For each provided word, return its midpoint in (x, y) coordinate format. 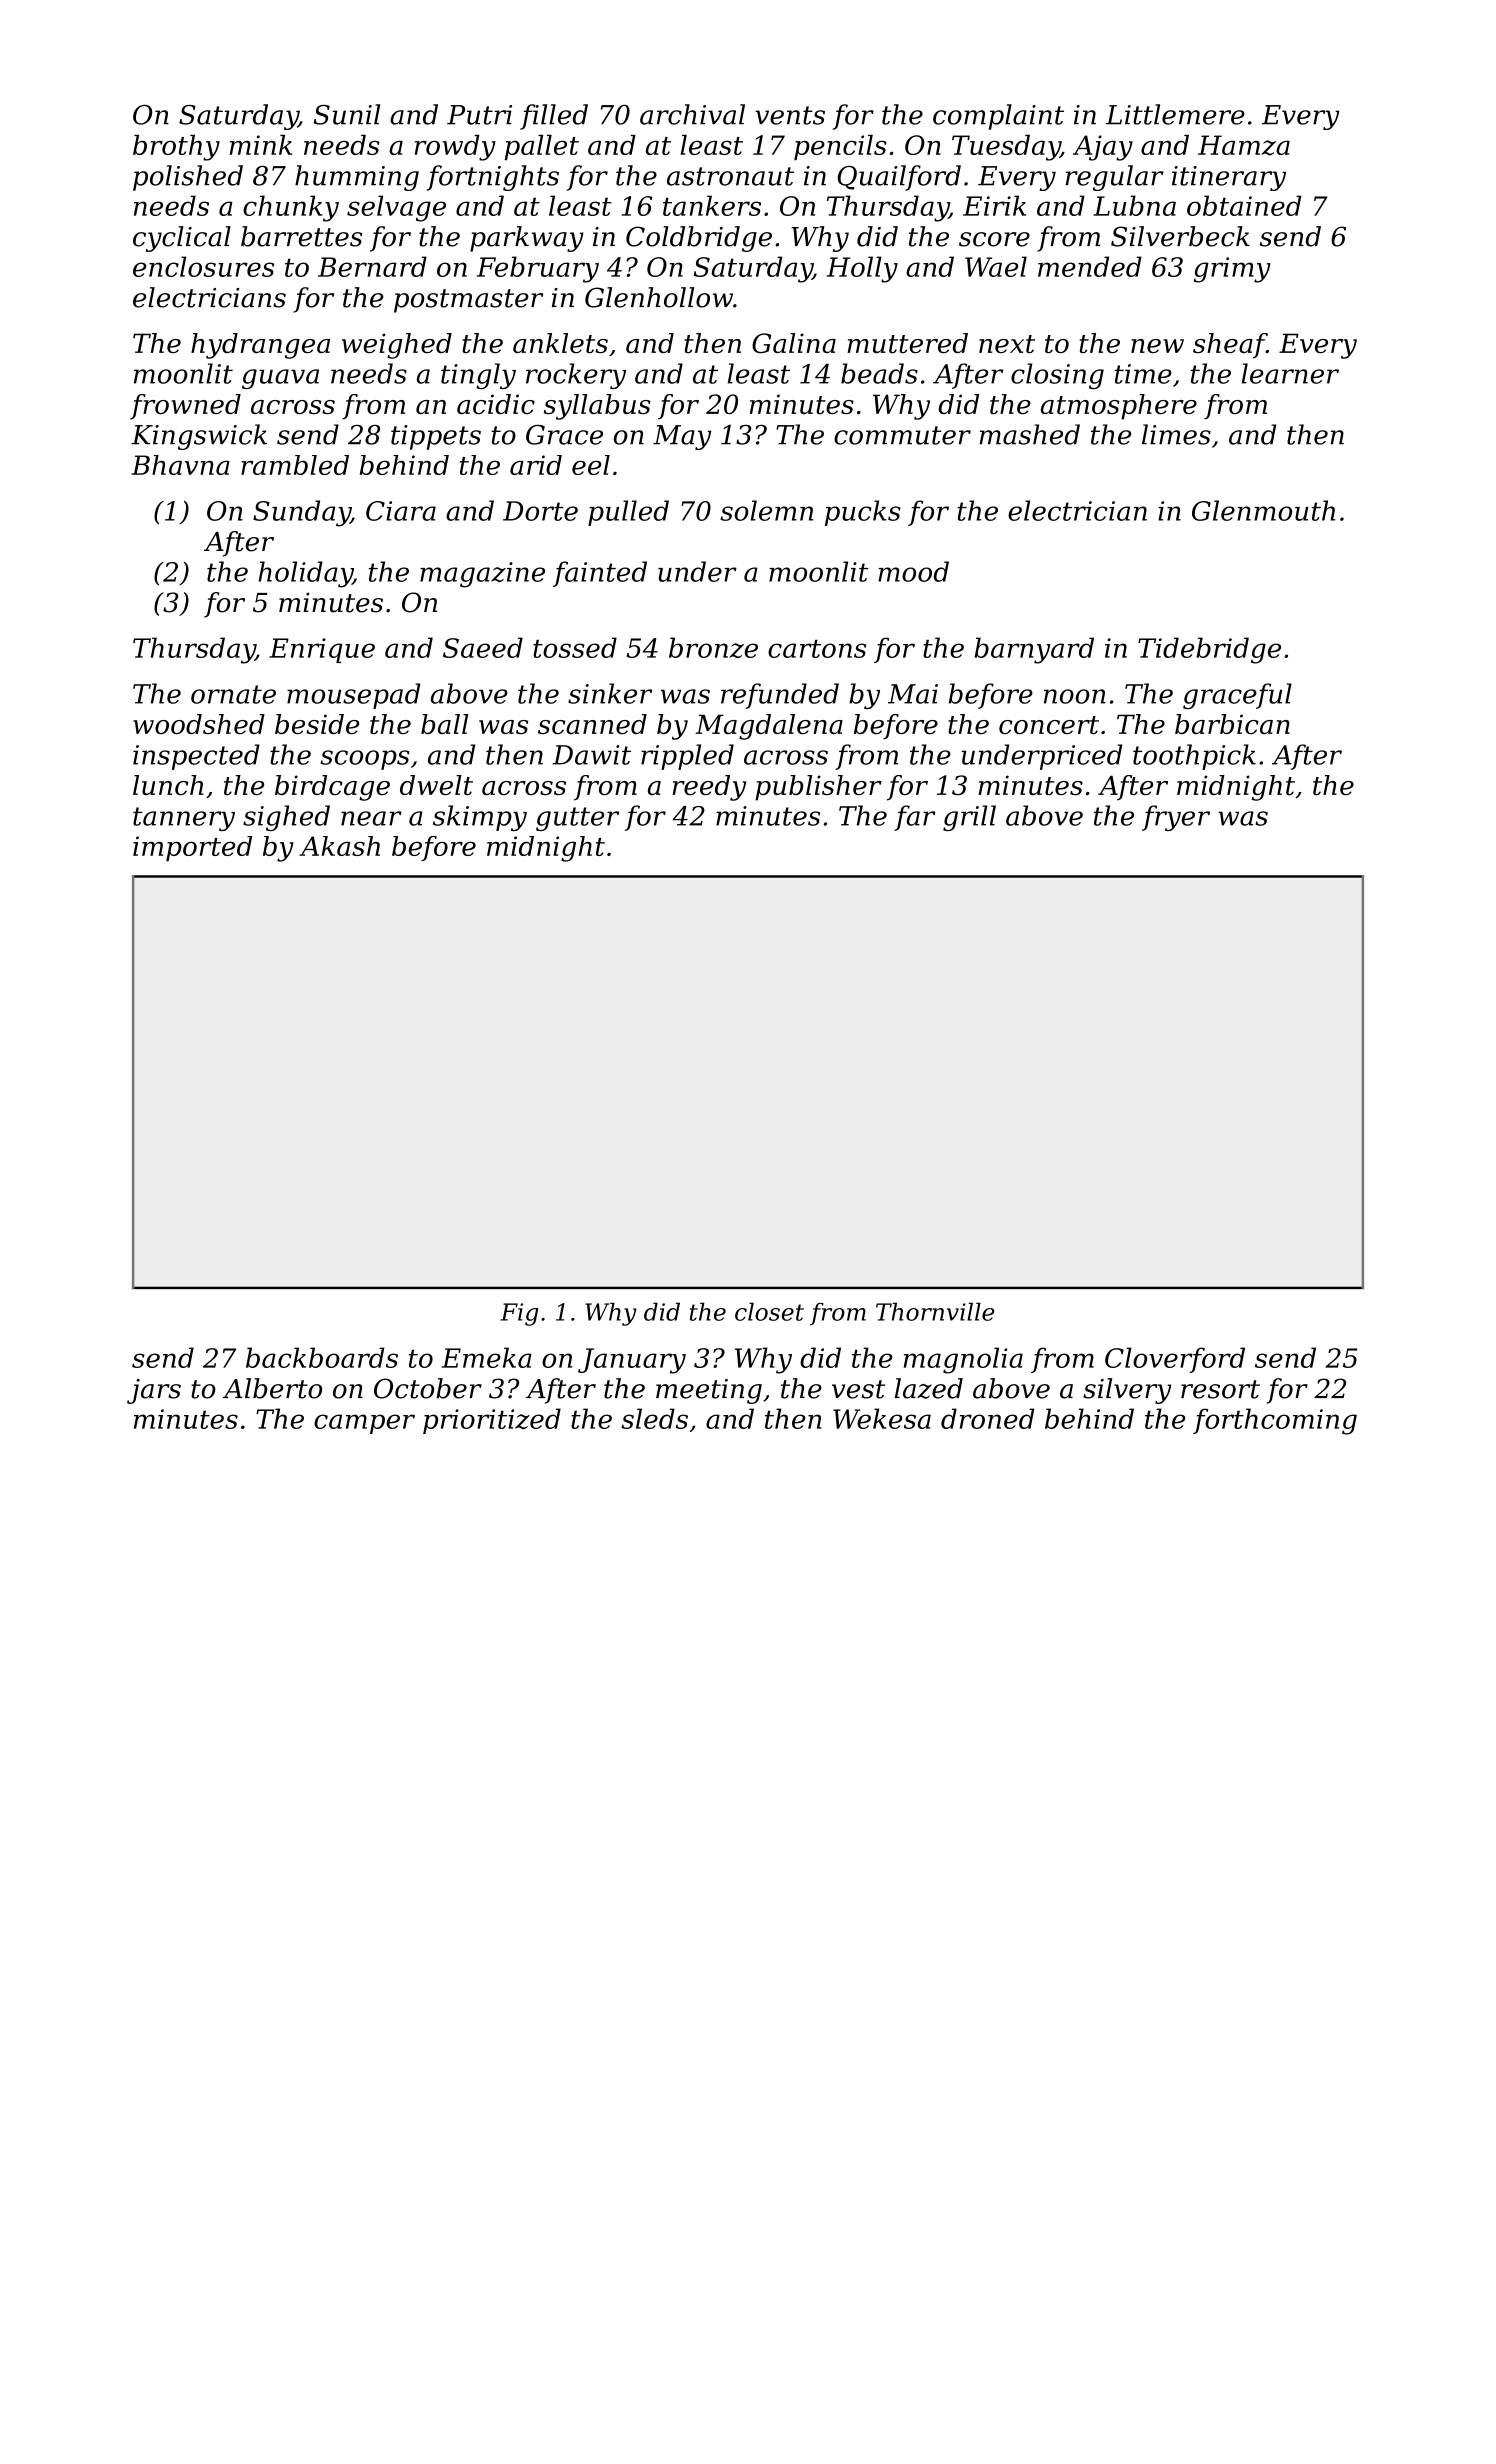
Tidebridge (1209, 650)
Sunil (347, 114)
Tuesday (1006, 148)
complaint (998, 117)
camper (364, 1424)
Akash (339, 846)
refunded (780, 696)
